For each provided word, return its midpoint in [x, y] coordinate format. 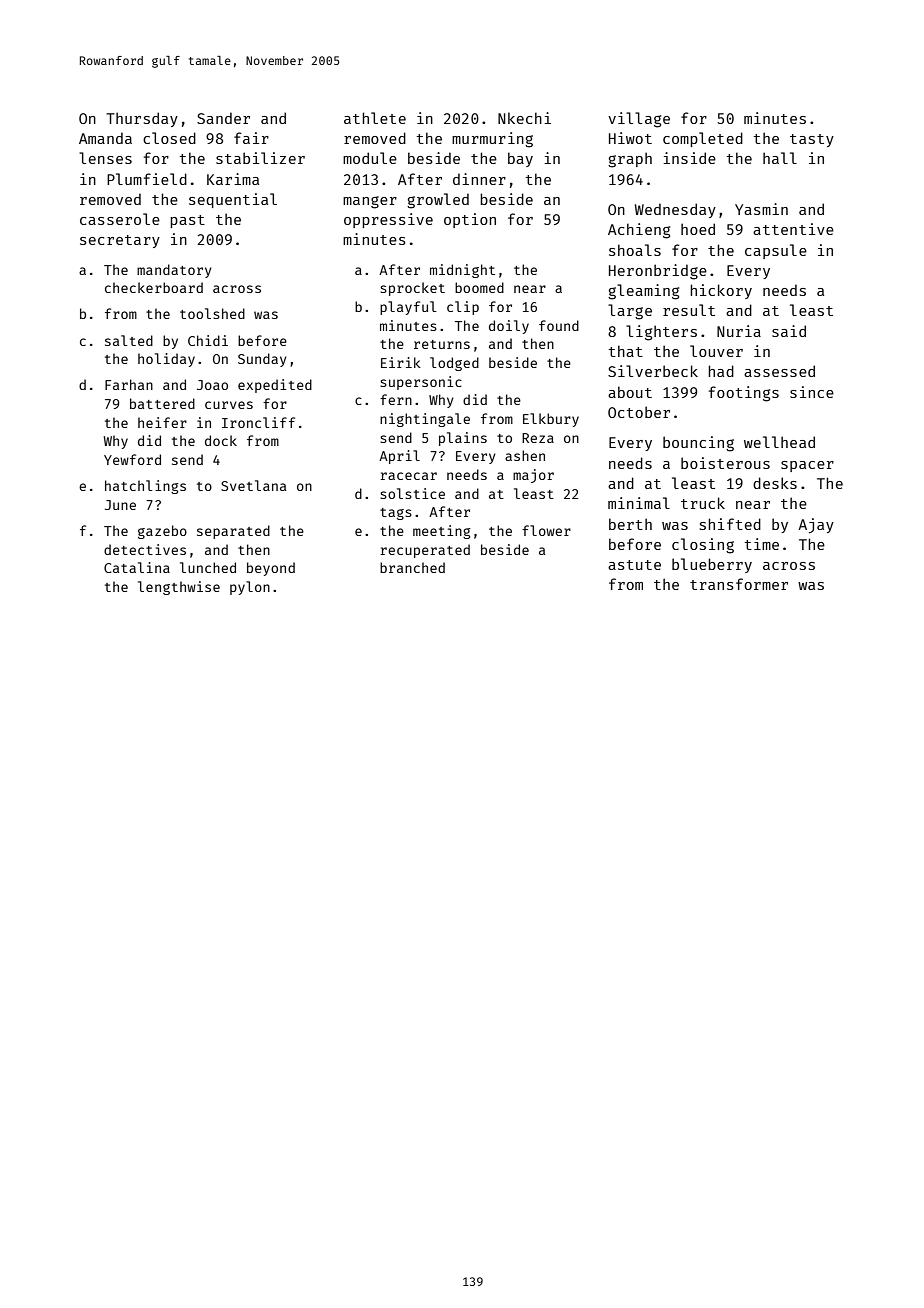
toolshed [212, 313]
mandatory [174, 271]
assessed [779, 371]
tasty [812, 140]
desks [775, 483]
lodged [454, 364]
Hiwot [630, 138]
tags [396, 514]
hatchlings [145, 487]
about [630, 392]
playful [408, 308]
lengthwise [179, 588]
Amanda [105, 138]
